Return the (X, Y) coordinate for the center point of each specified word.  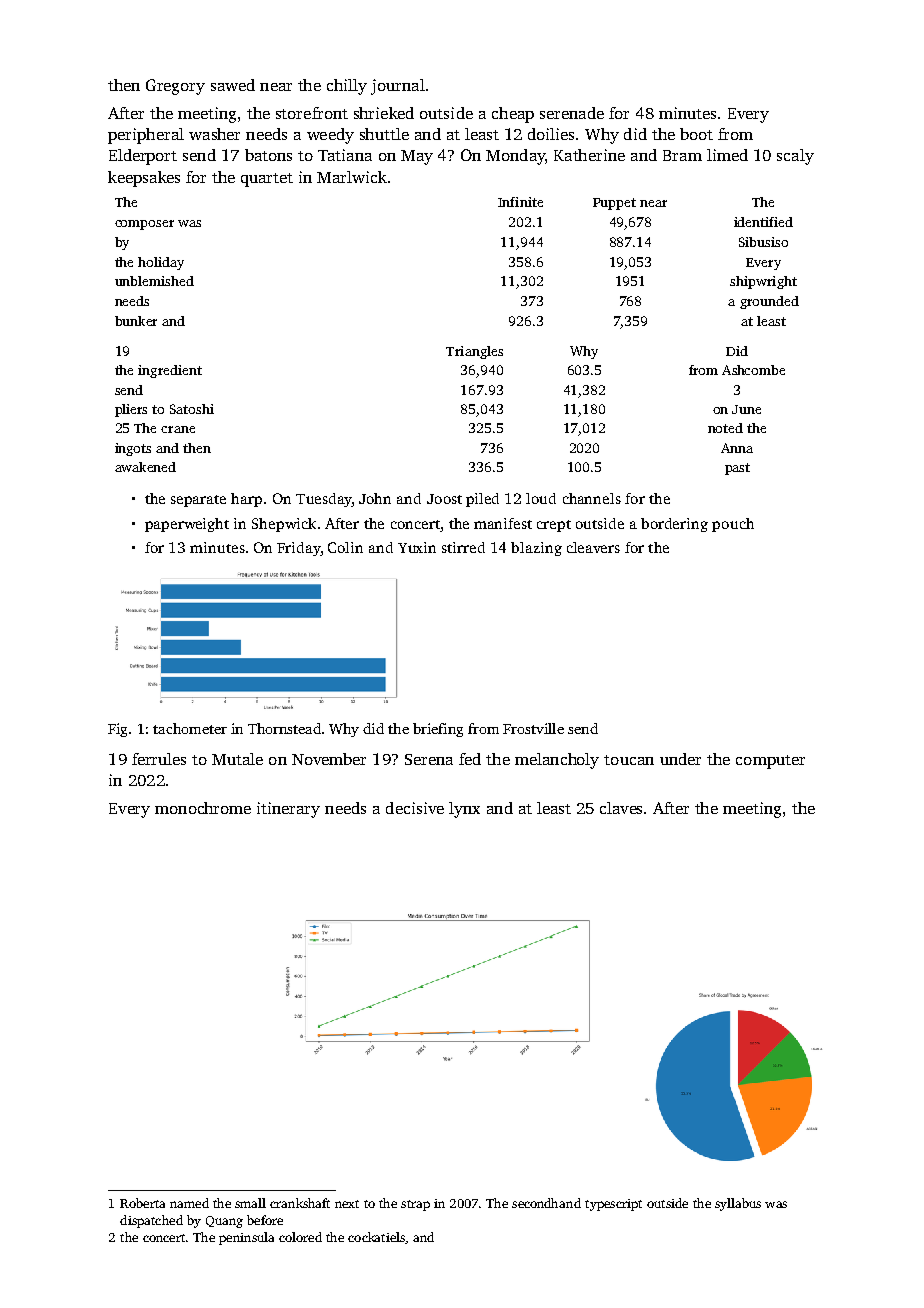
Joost (444, 499)
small (250, 1203)
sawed (233, 85)
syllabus (738, 1204)
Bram (682, 155)
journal (398, 87)
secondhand (546, 1203)
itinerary (288, 810)
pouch (733, 525)
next (347, 1204)
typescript (613, 1205)
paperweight (187, 525)
